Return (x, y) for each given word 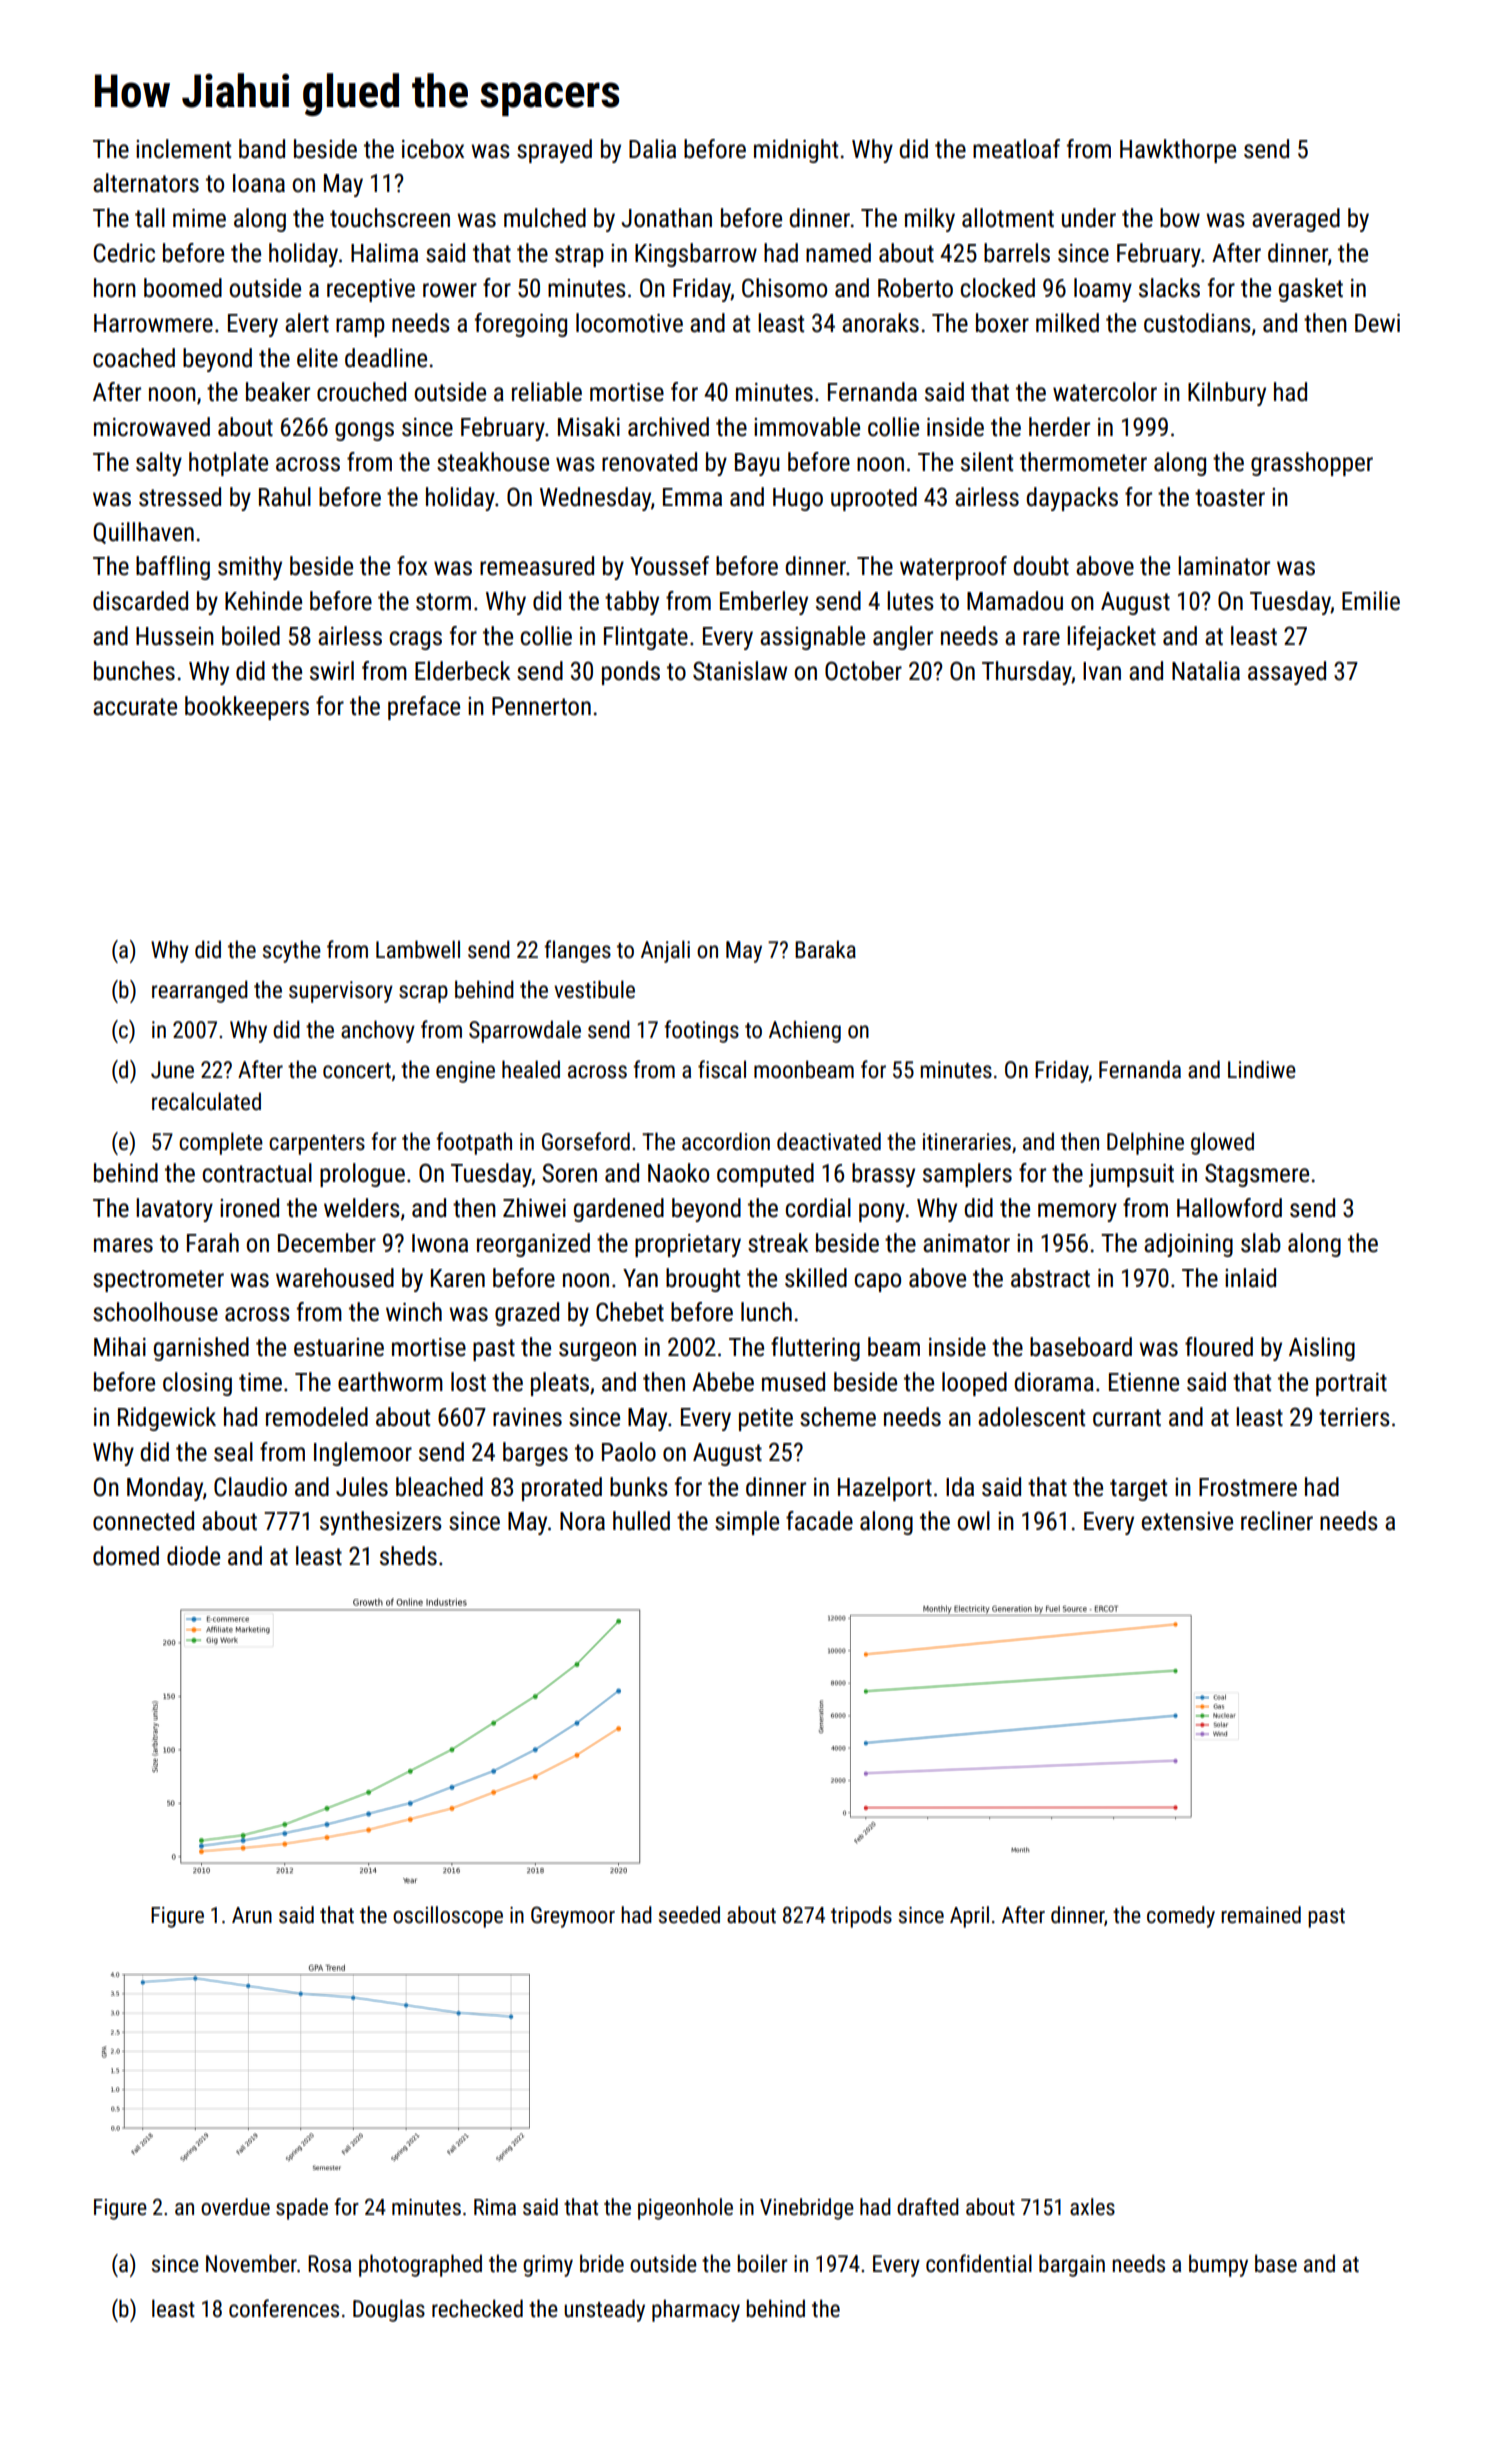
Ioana (259, 183)
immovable (807, 427)
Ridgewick (167, 1419)
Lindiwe (1262, 1069)
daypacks (1072, 499)
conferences (284, 2308)
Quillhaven (143, 533)
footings (701, 1031)
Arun (252, 1915)
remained (1261, 1915)
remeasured (537, 566)
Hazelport (885, 1489)
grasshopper (1312, 464)
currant (1127, 1418)
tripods (861, 1917)
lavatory (174, 1210)
